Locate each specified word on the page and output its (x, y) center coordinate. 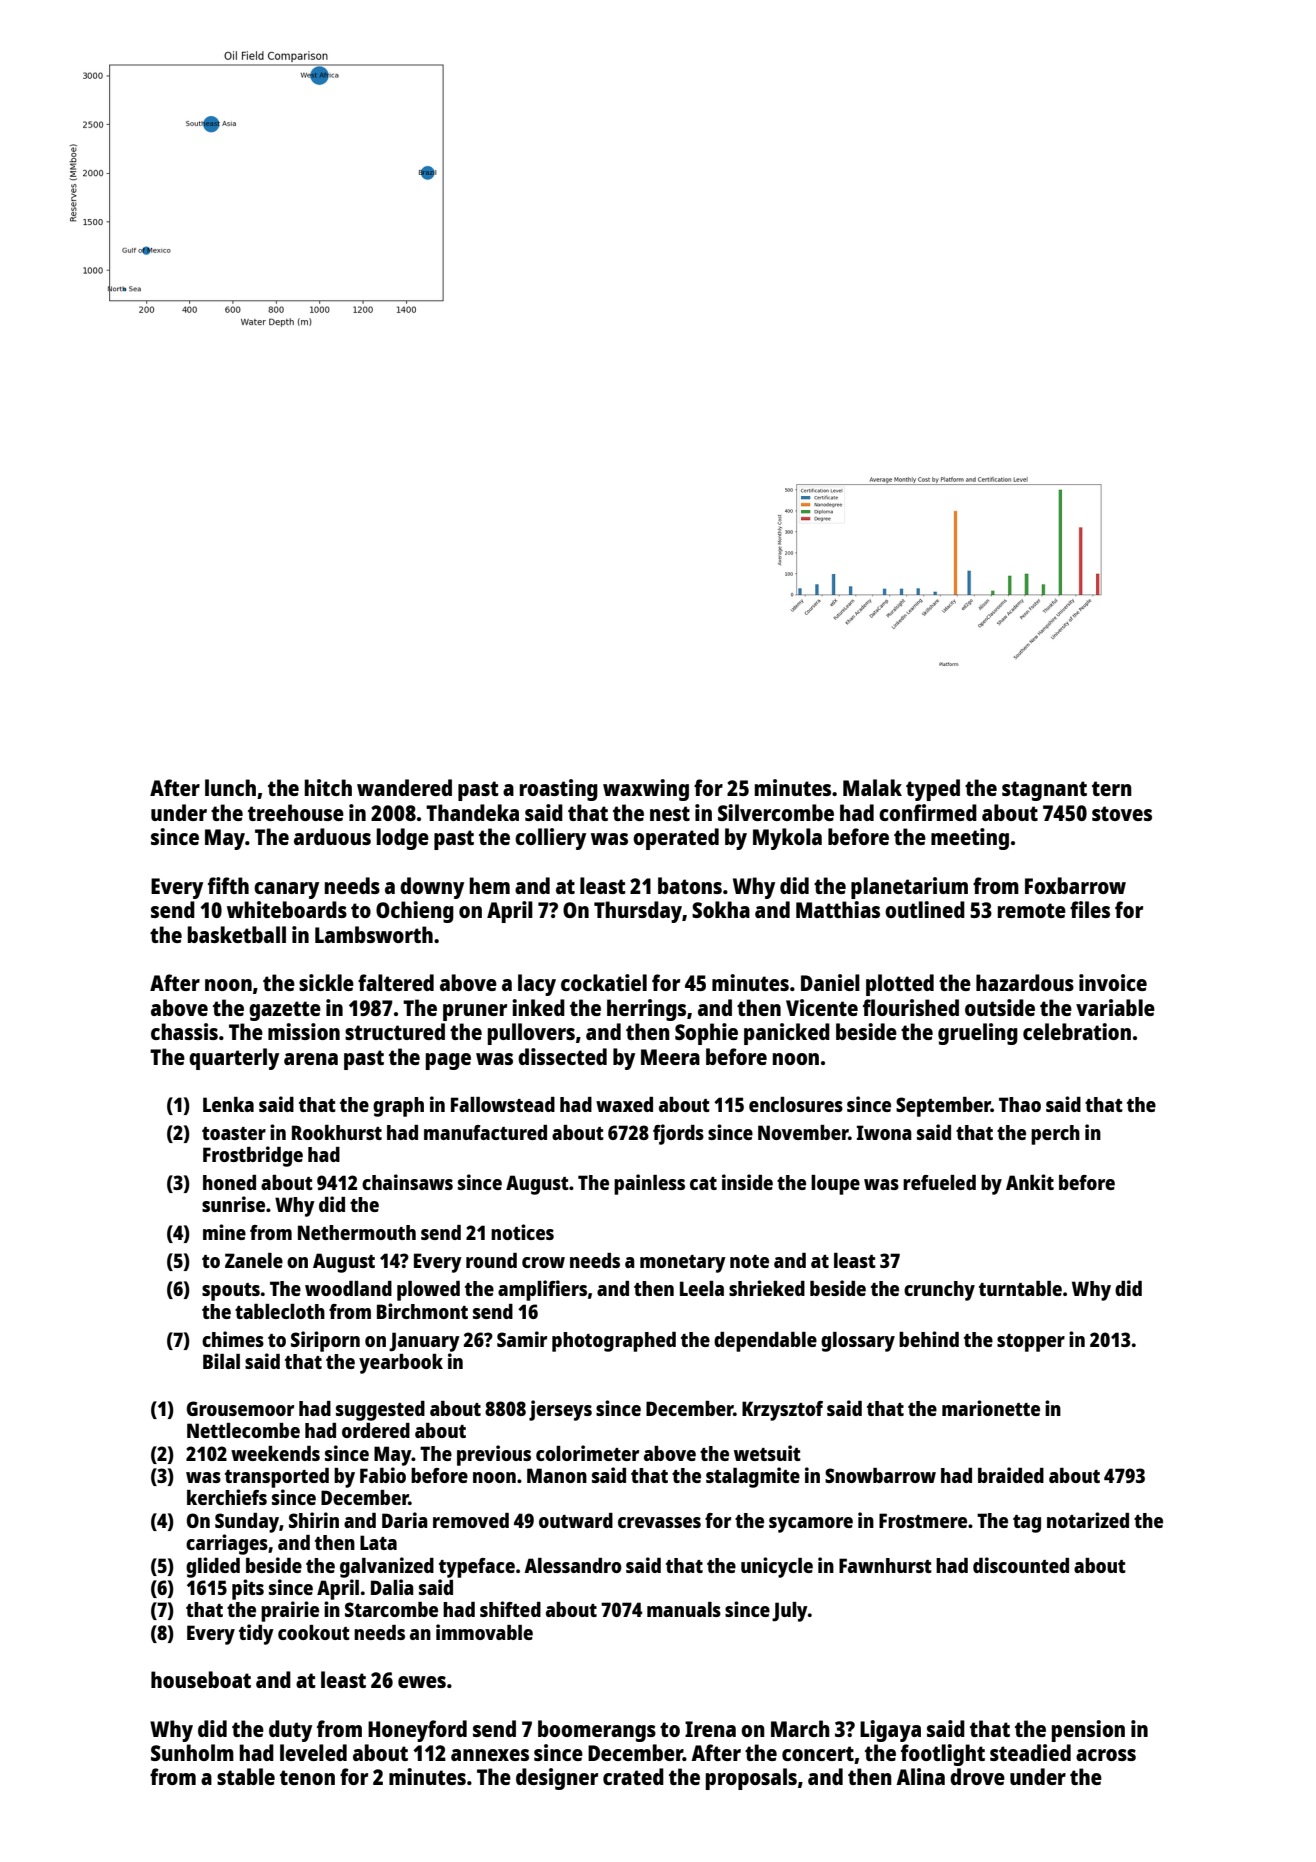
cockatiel (604, 982)
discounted (1021, 1565)
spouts (231, 1292)
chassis (184, 1031)
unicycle (777, 1567)
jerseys (560, 1410)
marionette (991, 1408)
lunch (230, 787)
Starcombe (391, 1609)
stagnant (1044, 791)
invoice (1113, 982)
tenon (307, 1777)
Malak (872, 787)
